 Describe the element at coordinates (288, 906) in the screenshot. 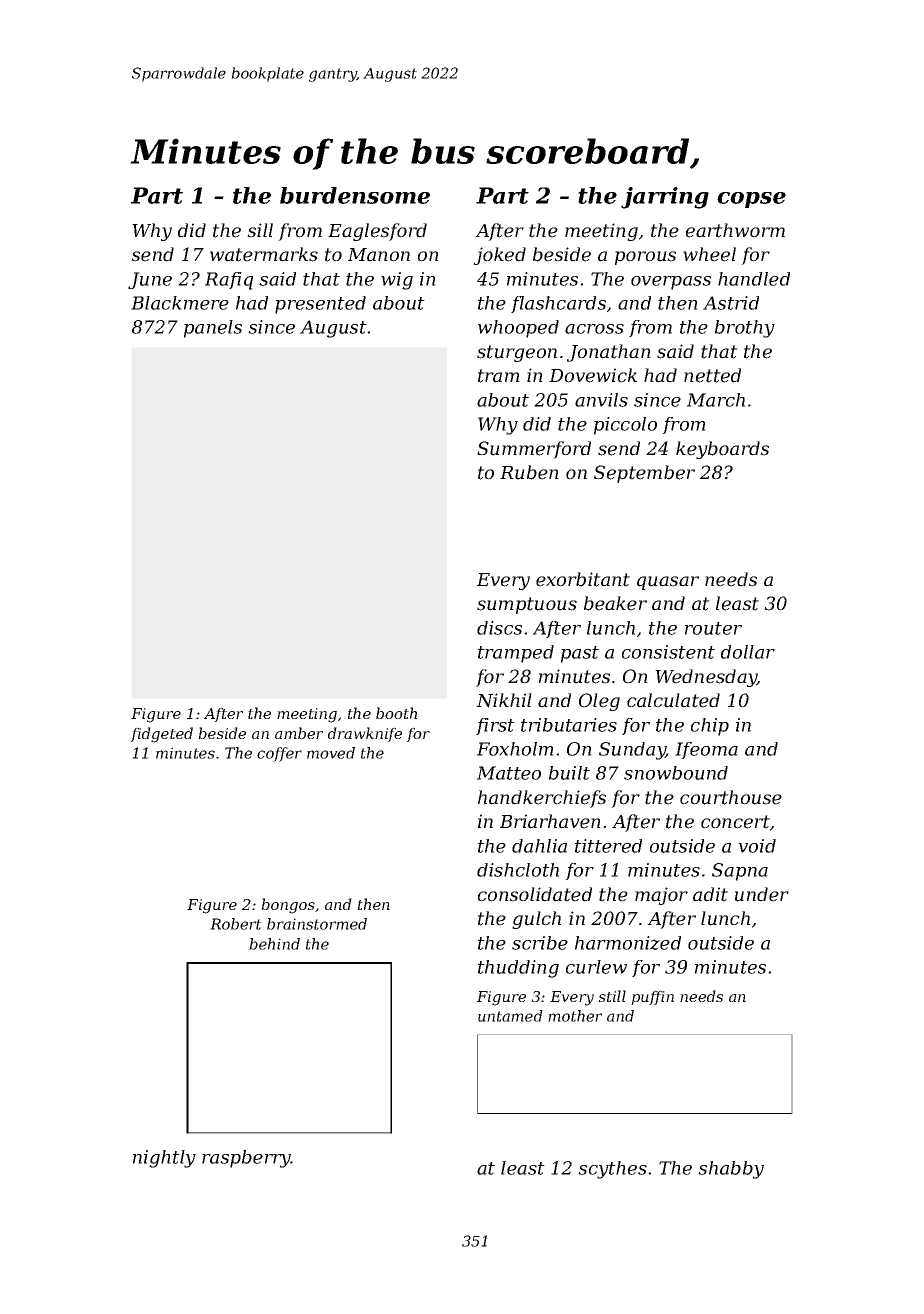

I see `bongos` at that location.
